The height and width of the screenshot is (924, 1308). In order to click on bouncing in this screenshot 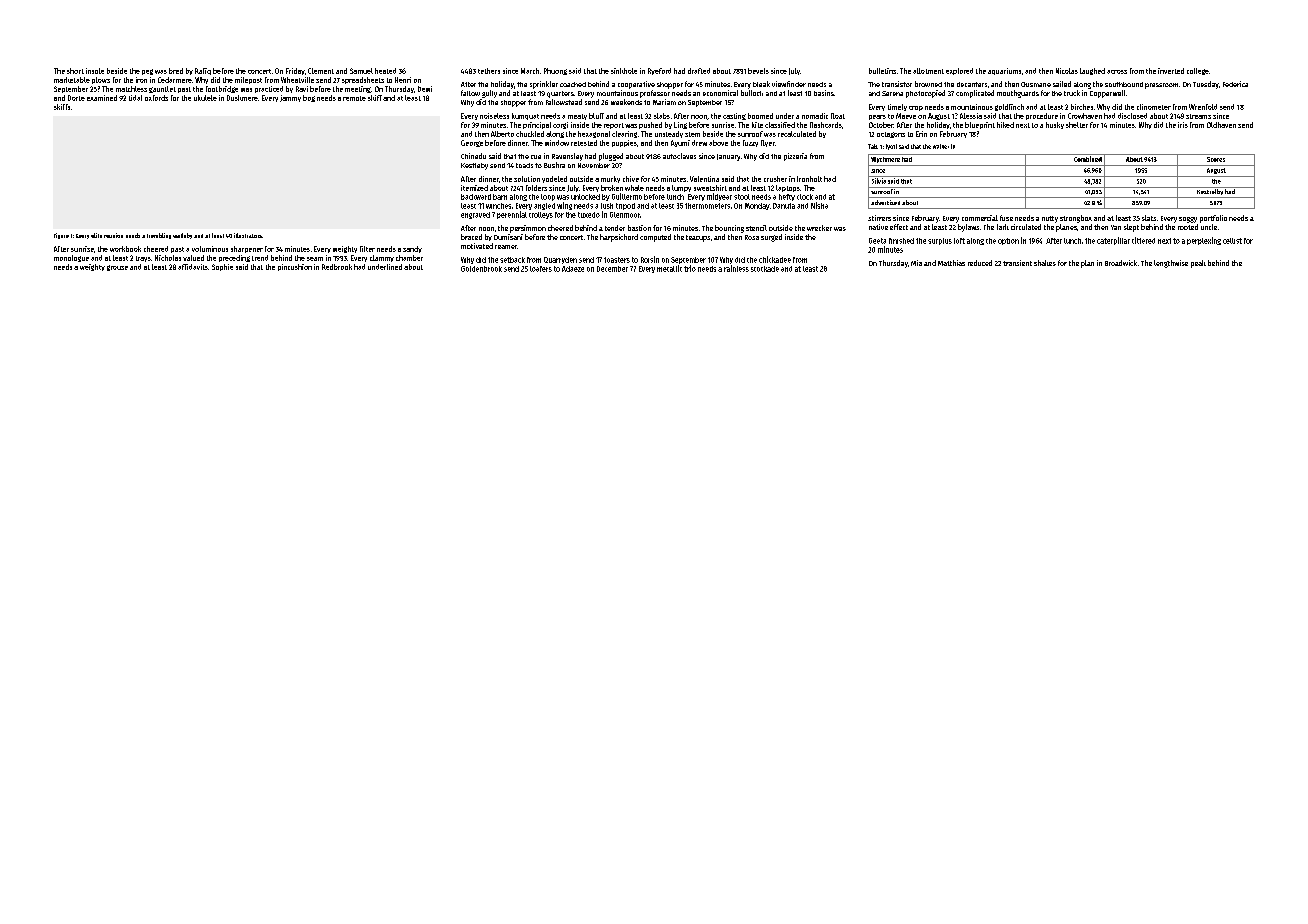, I will do `click(729, 229)`.
